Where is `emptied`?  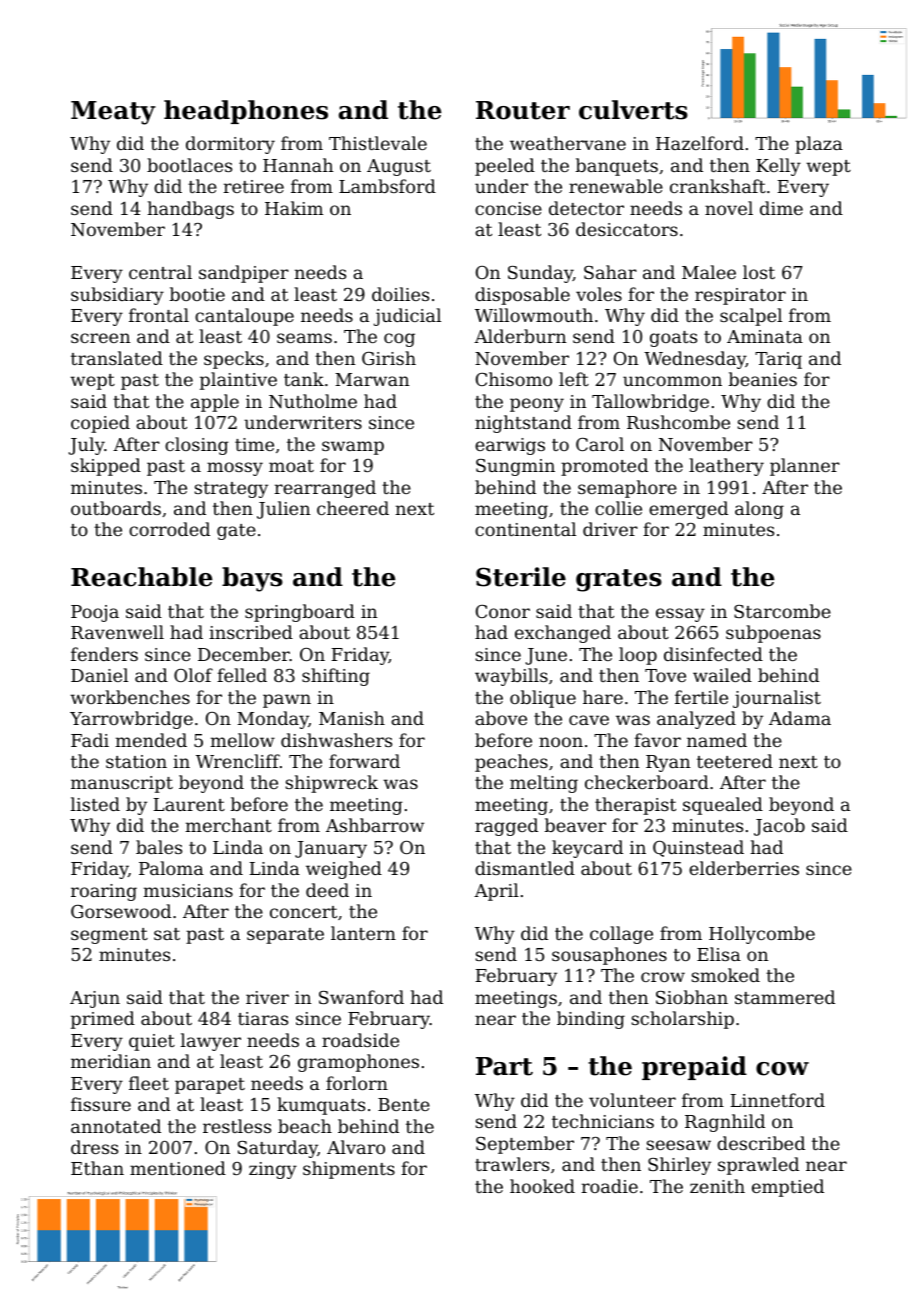
emptied is located at coordinates (788, 1188).
